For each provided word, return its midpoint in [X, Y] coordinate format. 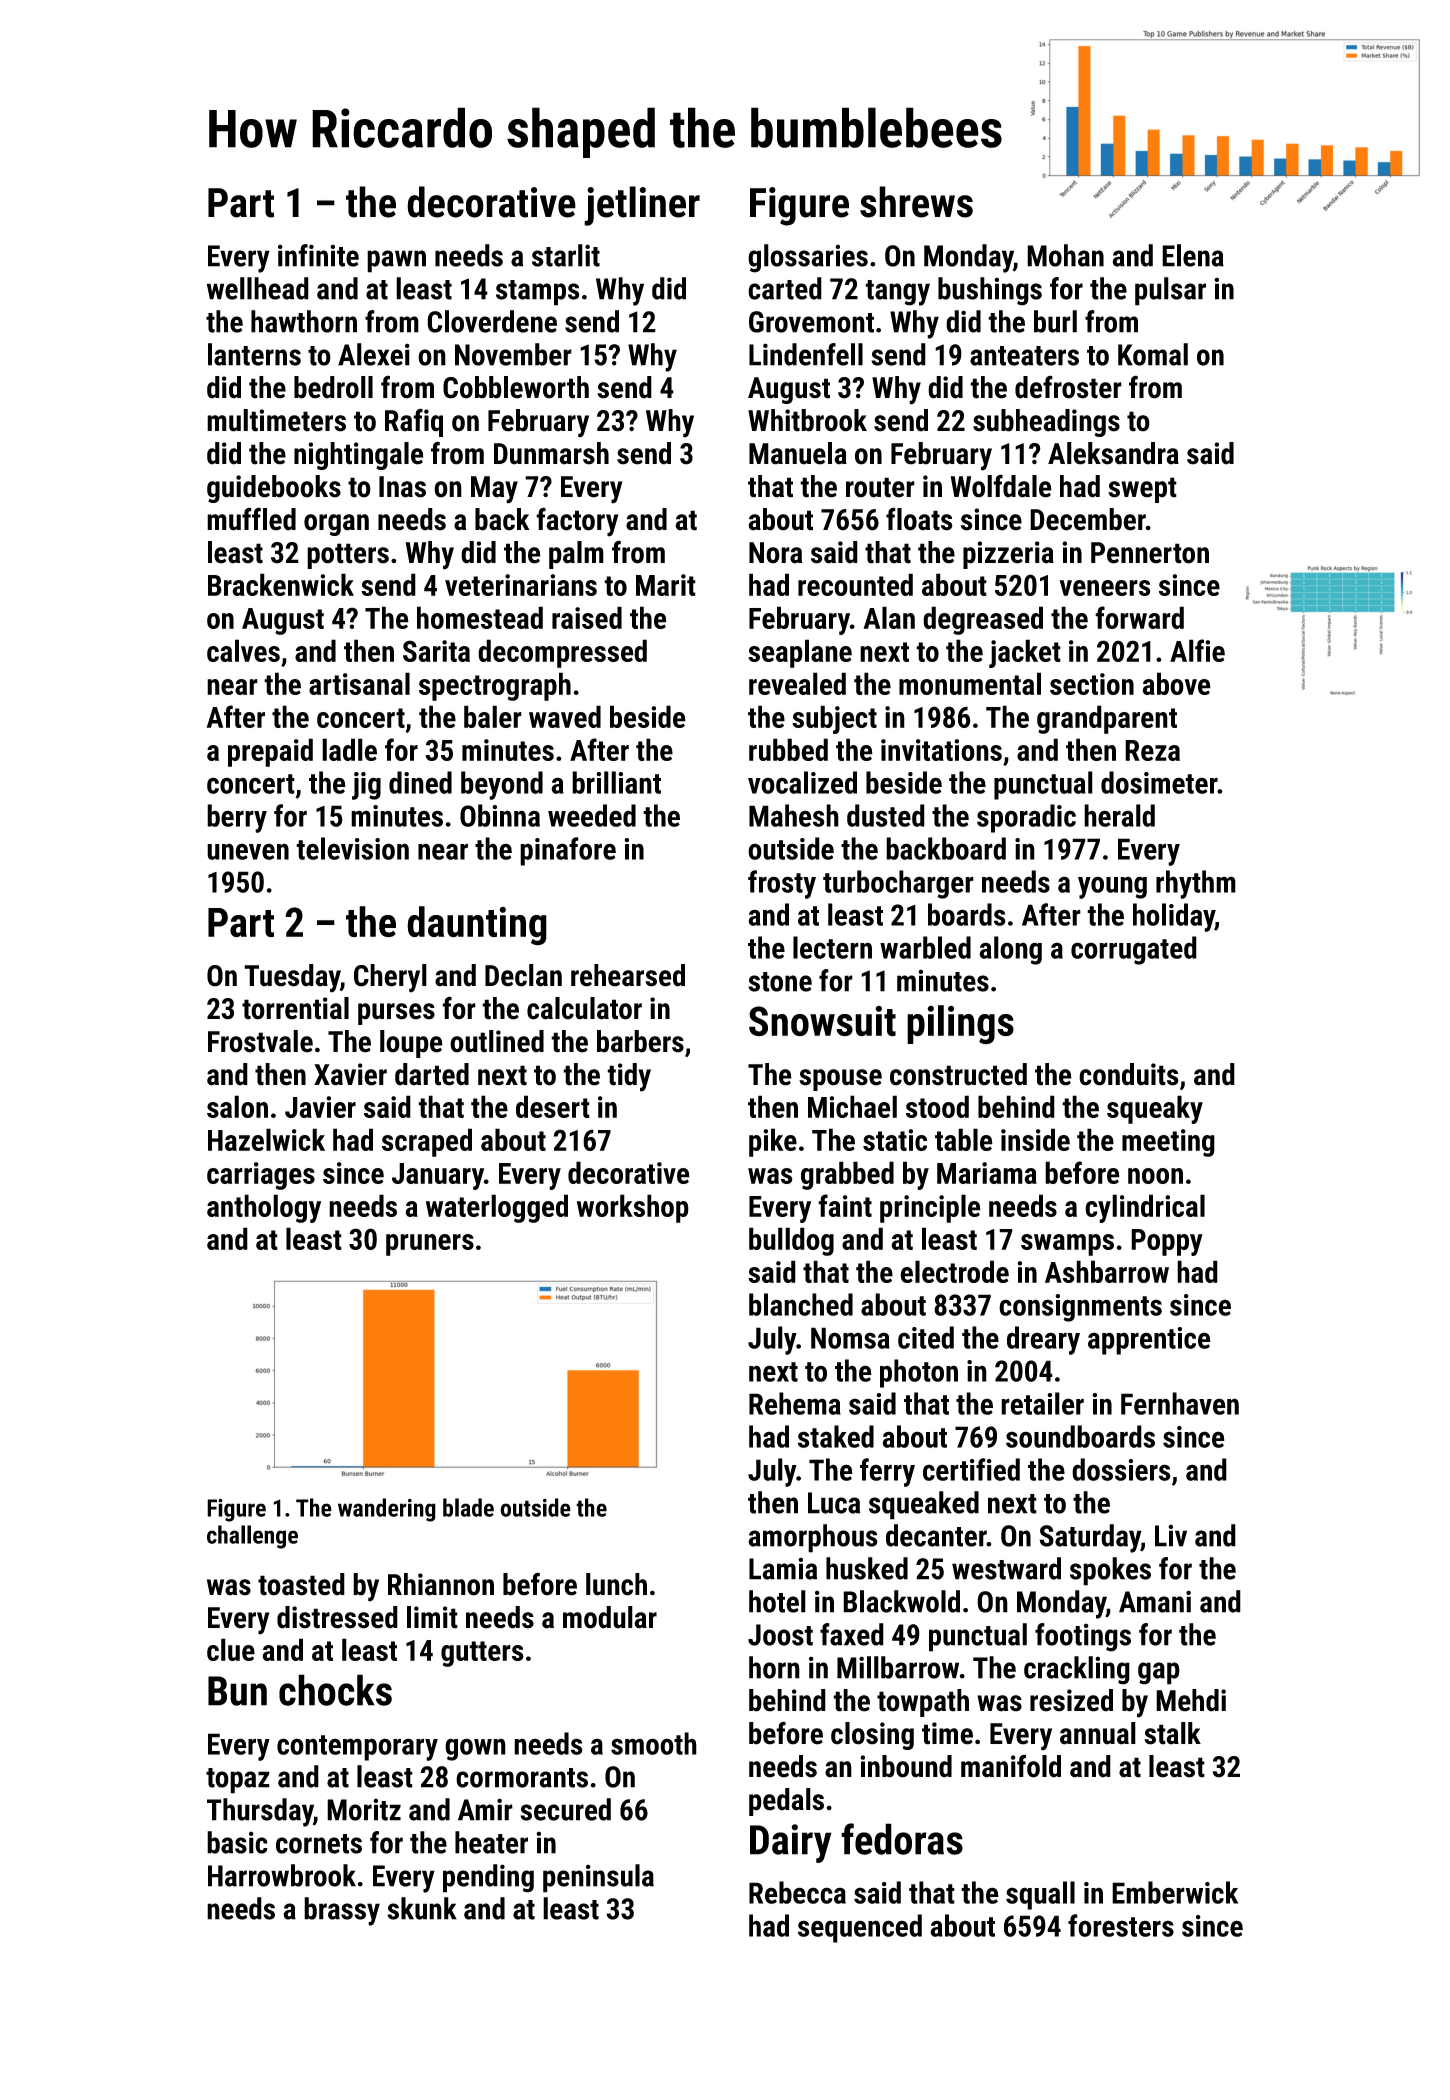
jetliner [642, 206]
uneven [248, 851]
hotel [777, 1601]
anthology [264, 1208]
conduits [1129, 1074]
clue [231, 1649]
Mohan [1065, 255]
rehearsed [628, 975]
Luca [834, 1503]
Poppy [1167, 1242]
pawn [396, 261]
